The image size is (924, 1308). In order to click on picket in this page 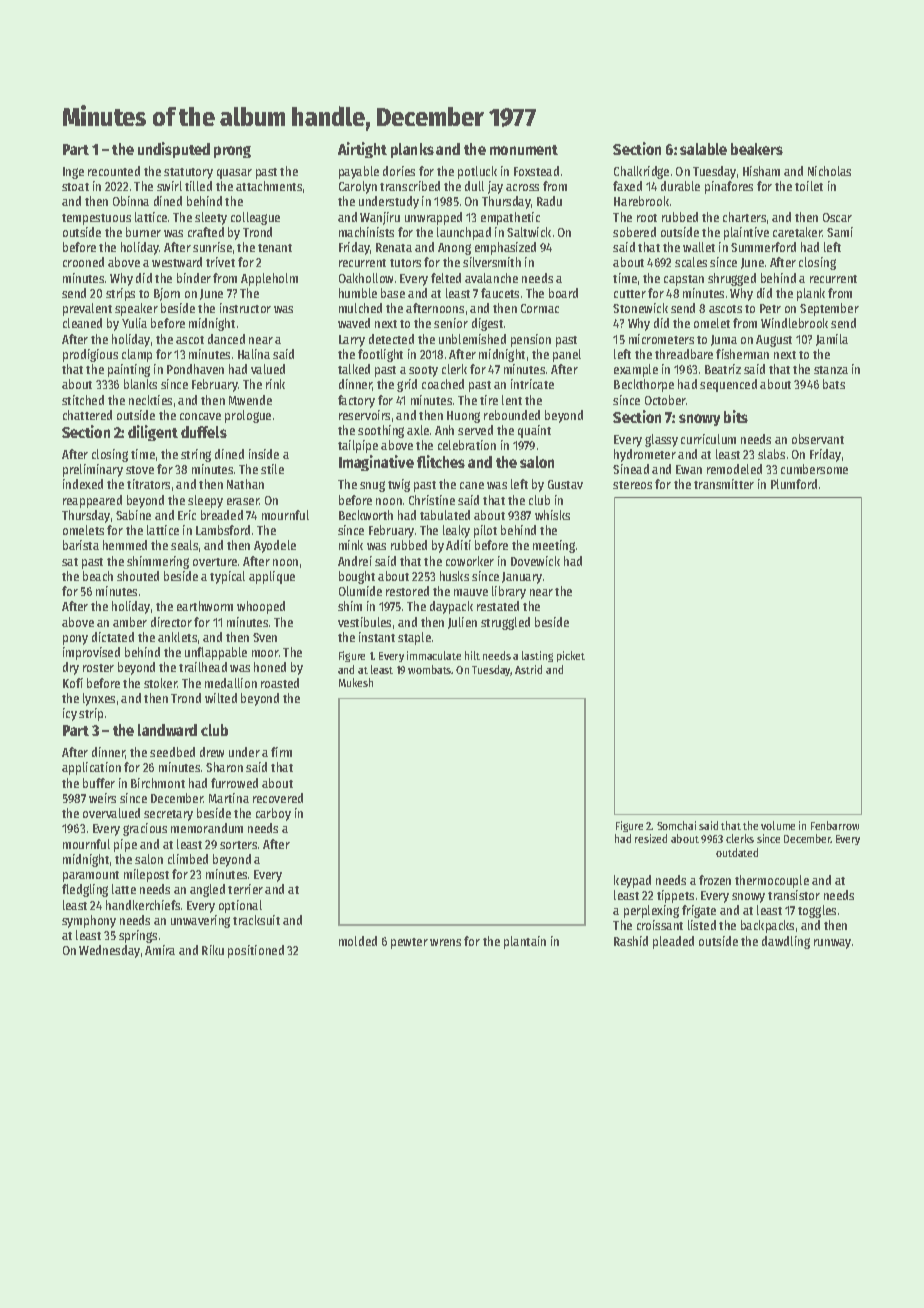, I will do `click(571, 656)`.
